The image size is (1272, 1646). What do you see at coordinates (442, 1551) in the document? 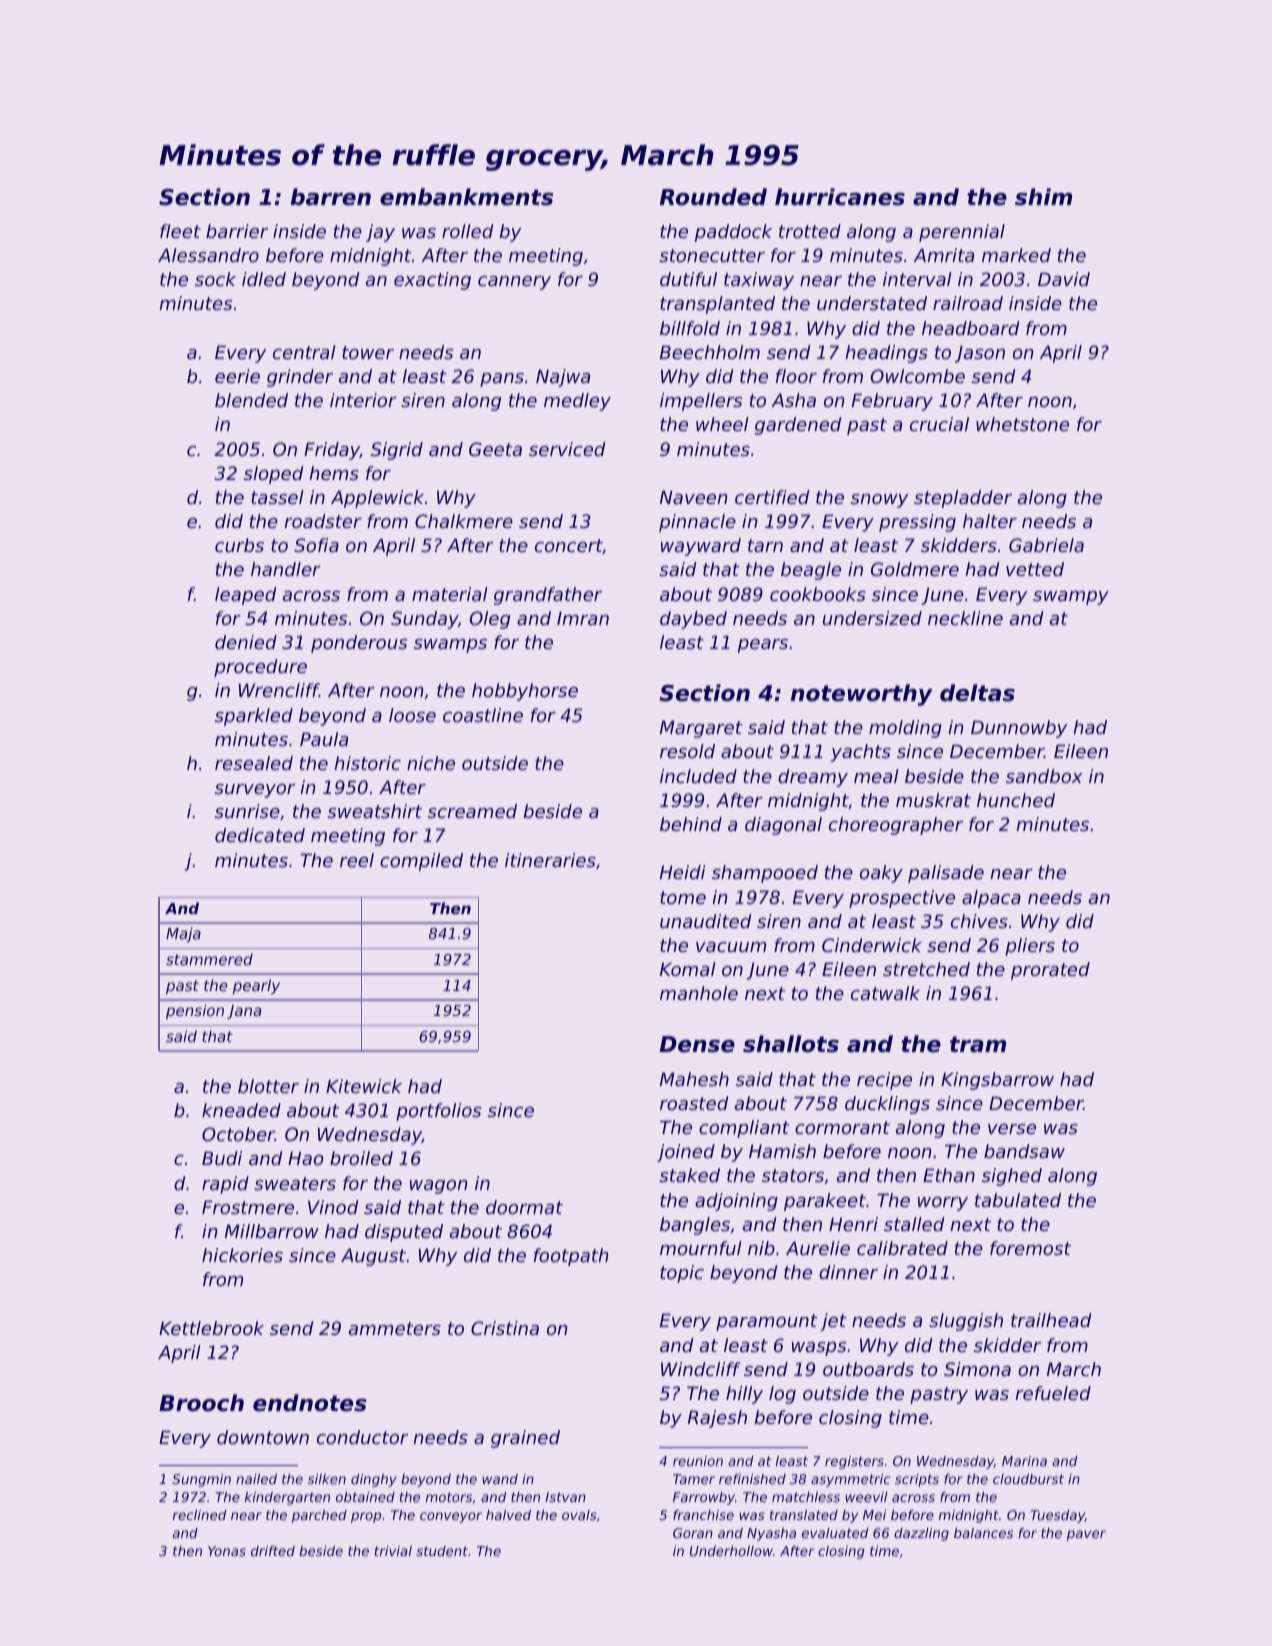
I see `student` at bounding box center [442, 1551].
